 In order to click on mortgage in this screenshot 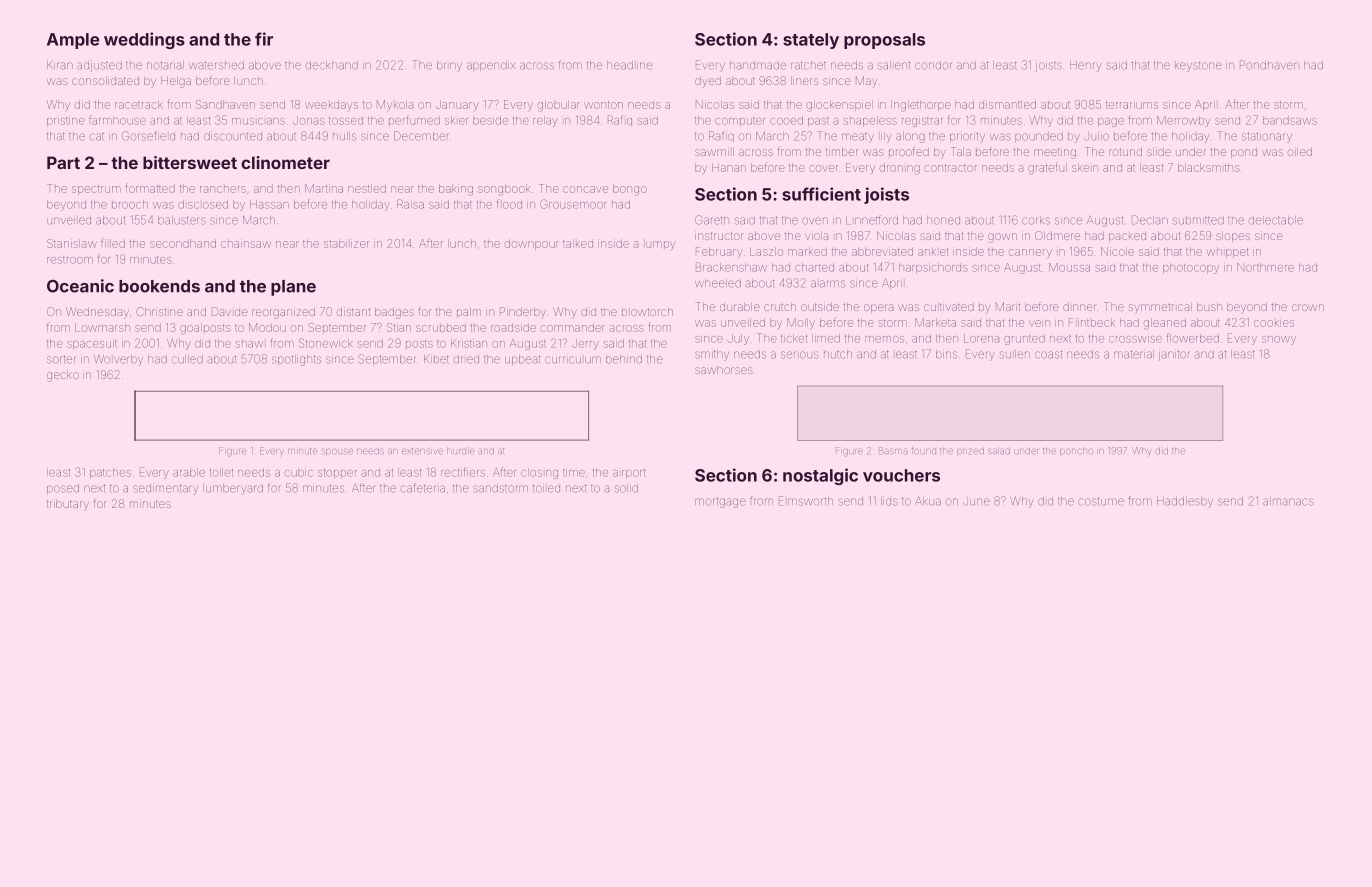, I will do `click(720, 503)`.
